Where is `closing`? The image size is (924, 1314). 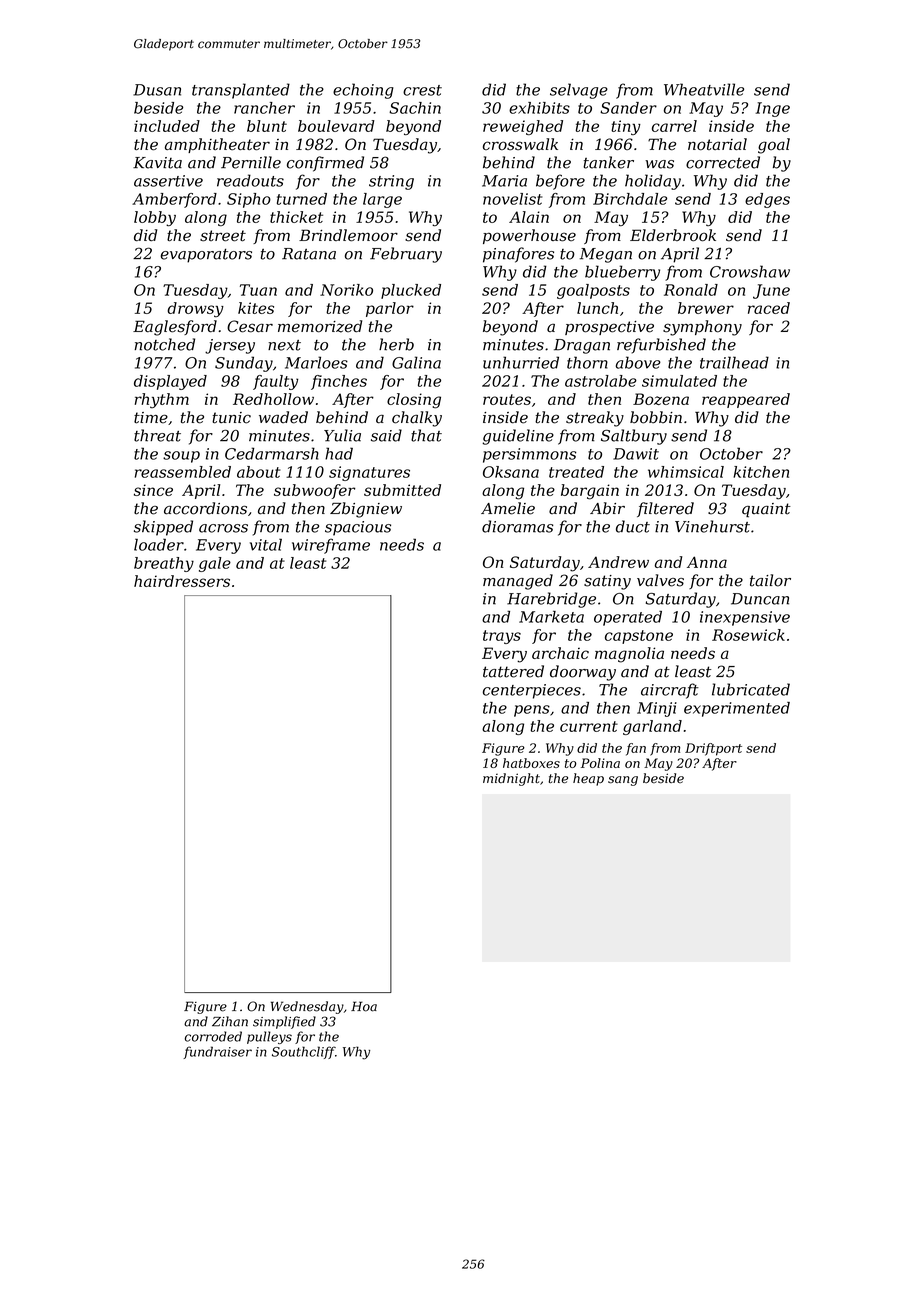
closing is located at coordinates (414, 401).
